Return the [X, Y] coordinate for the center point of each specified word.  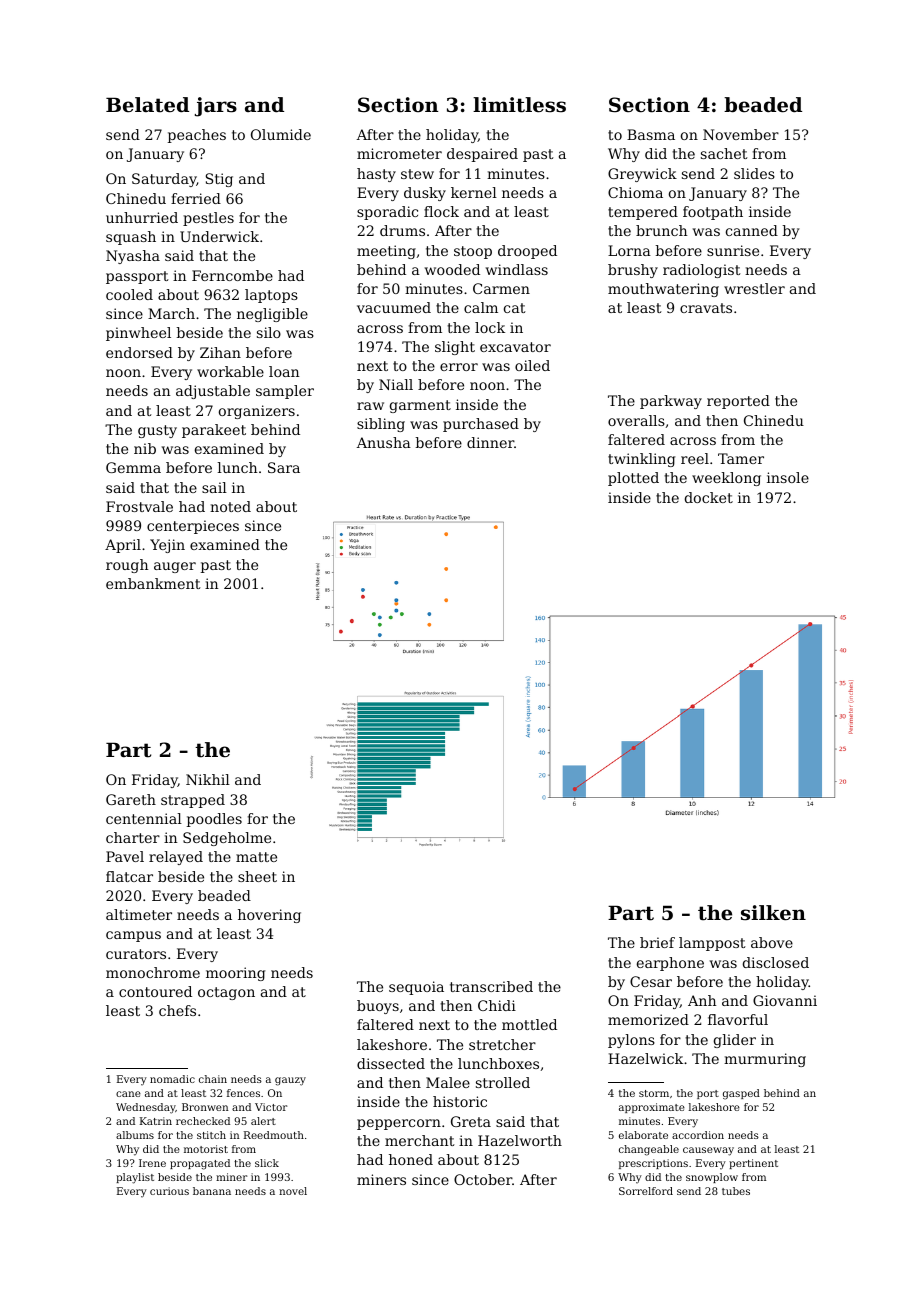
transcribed [491, 986]
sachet [724, 153]
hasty [376, 175]
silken [773, 913]
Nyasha [133, 257]
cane [128, 1094]
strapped [193, 801]
